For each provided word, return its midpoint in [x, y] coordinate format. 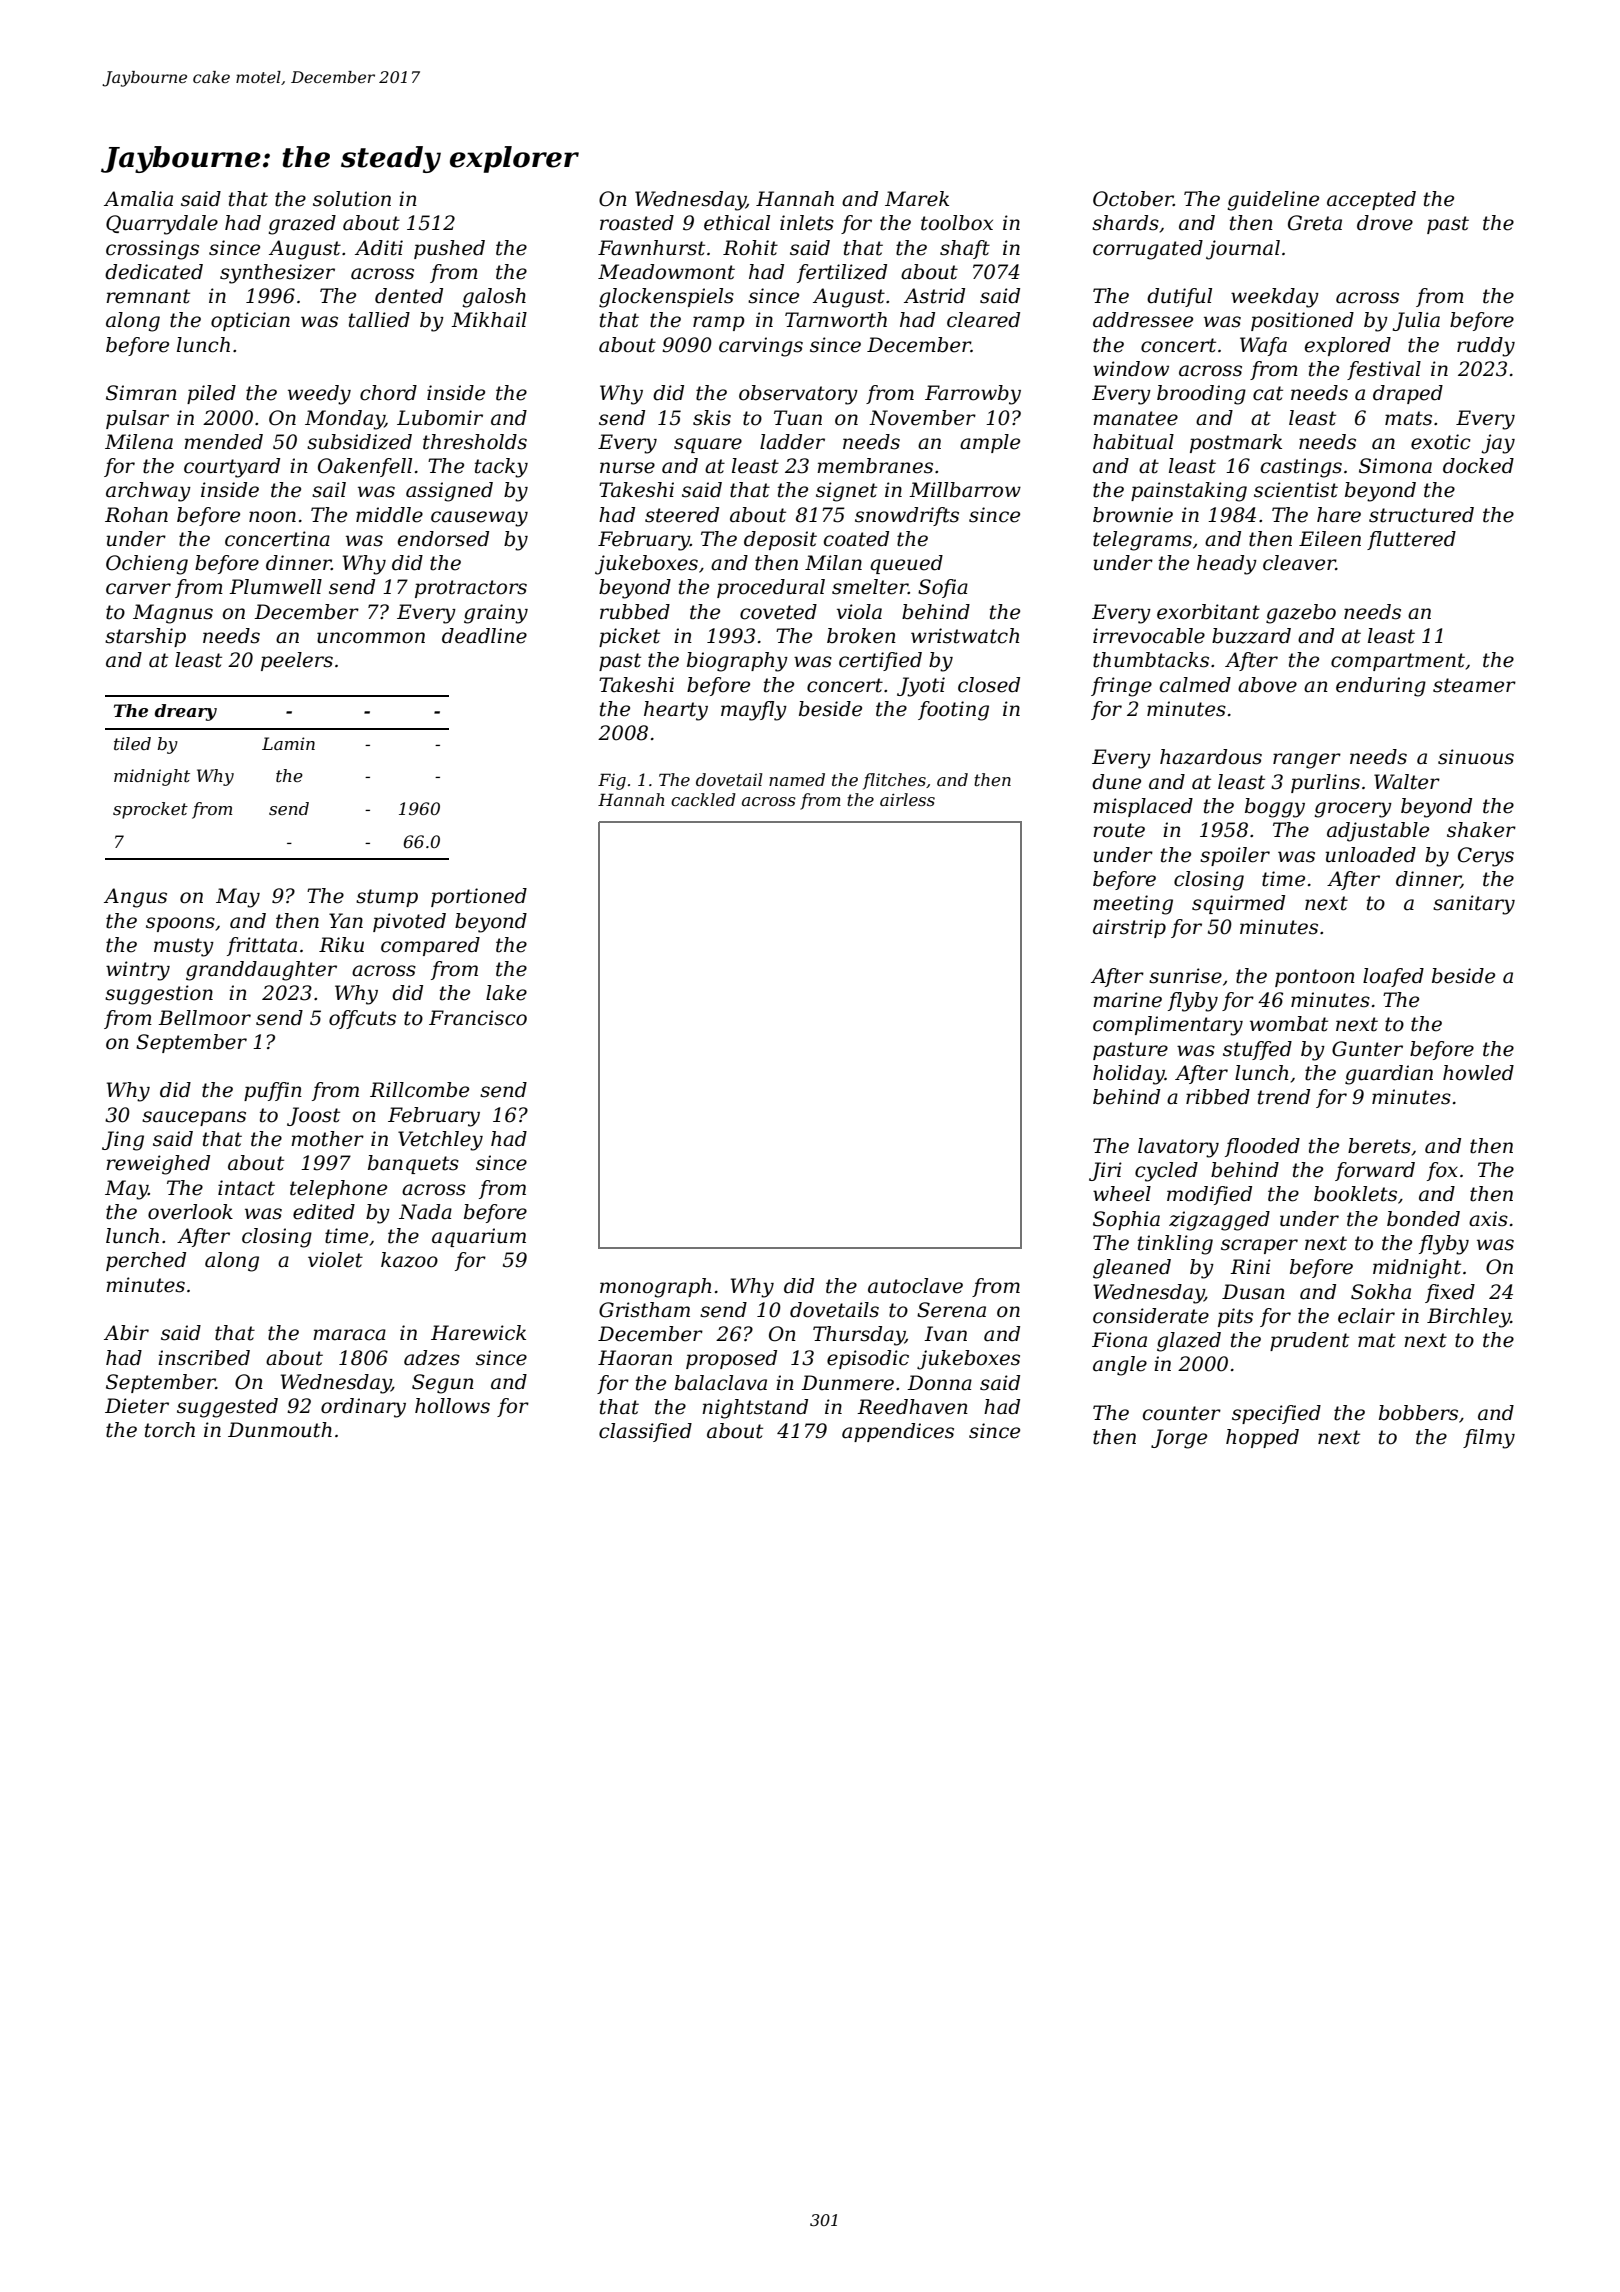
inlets [807, 223]
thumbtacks [1151, 660]
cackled [703, 799]
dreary [186, 712]
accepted [1371, 200]
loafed [1393, 977]
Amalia [138, 199]
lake [506, 993]
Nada [425, 1212]
